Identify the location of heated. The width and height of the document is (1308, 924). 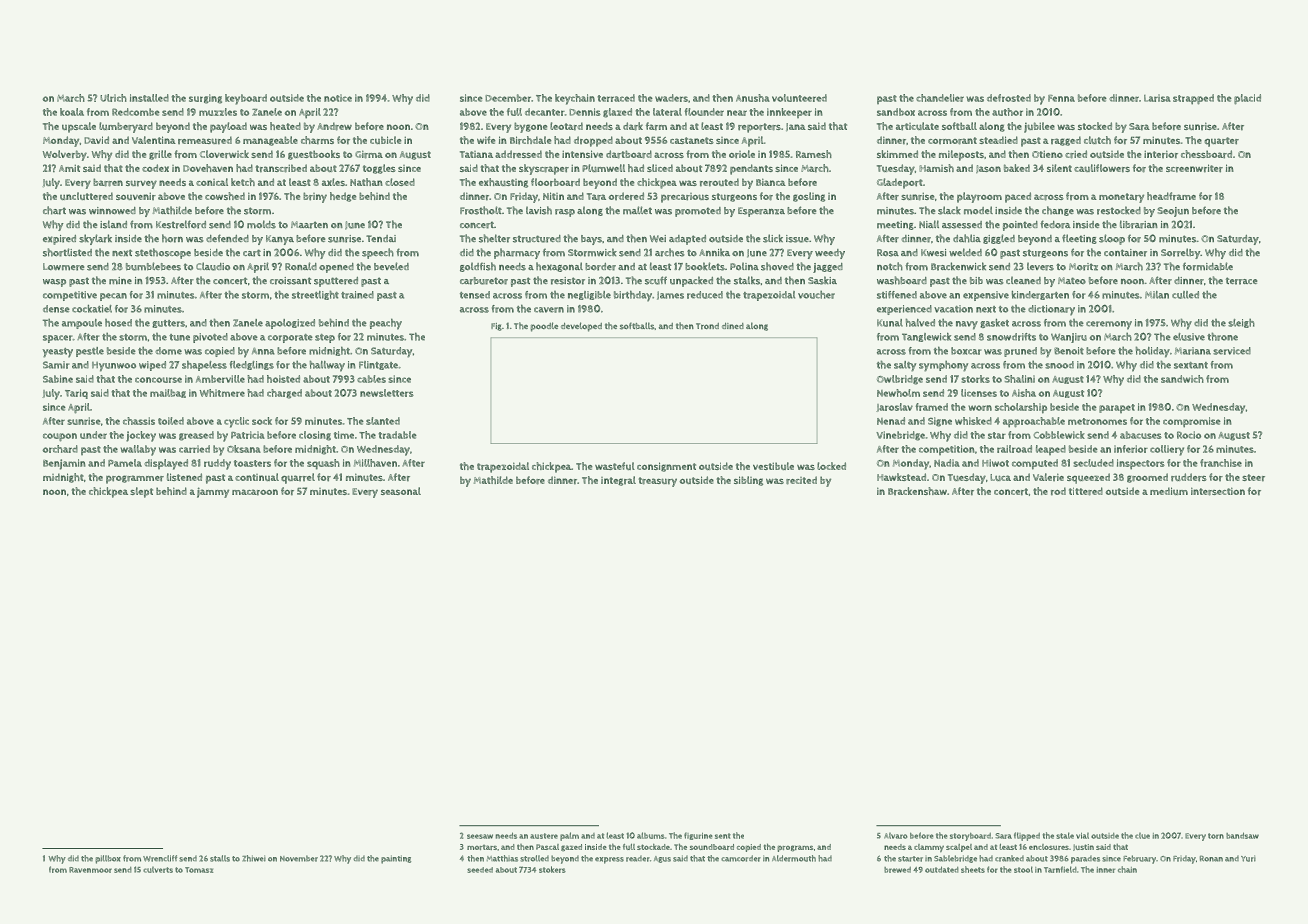
(285, 126).
